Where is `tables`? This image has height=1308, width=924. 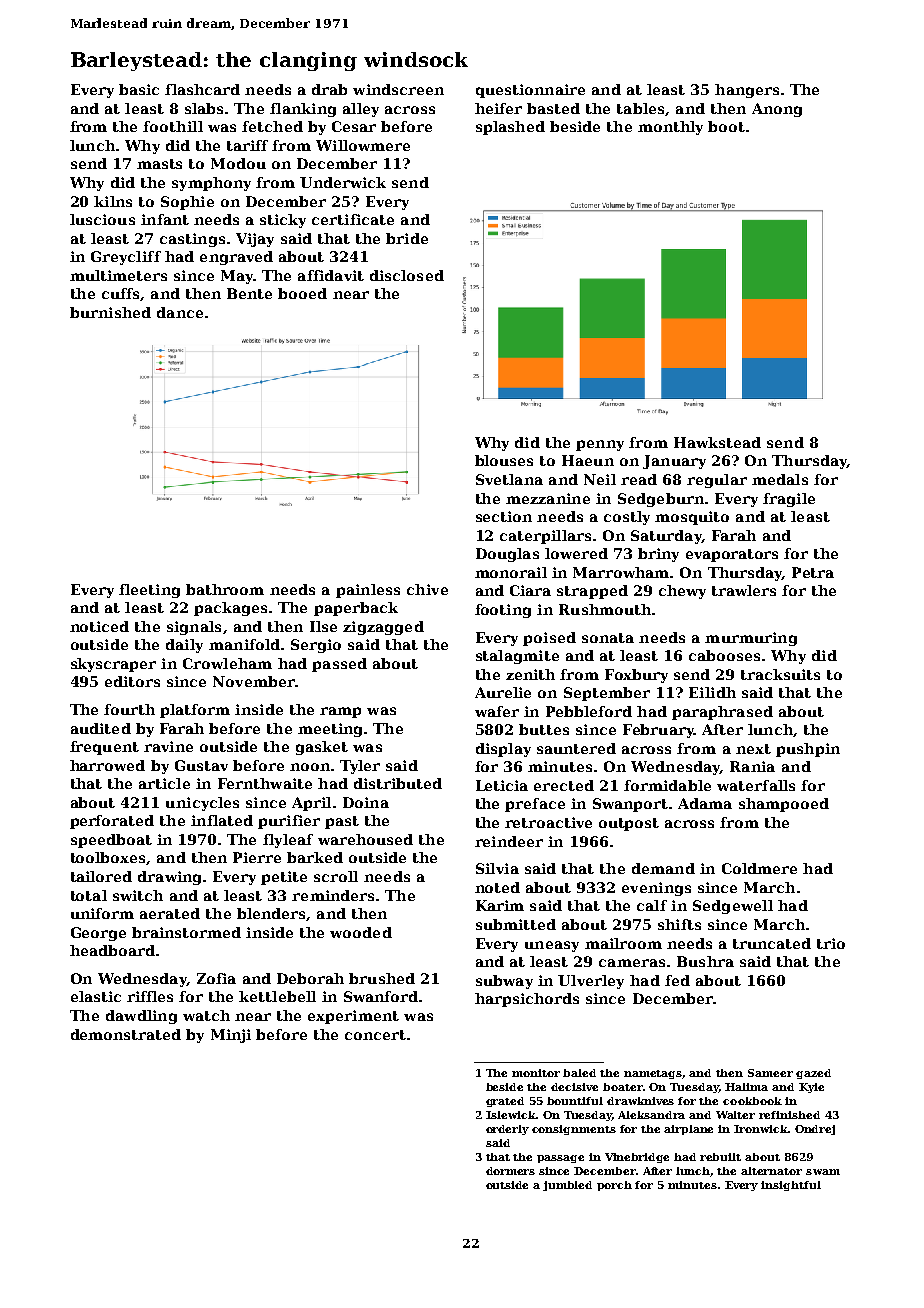
tables is located at coordinates (640, 108).
